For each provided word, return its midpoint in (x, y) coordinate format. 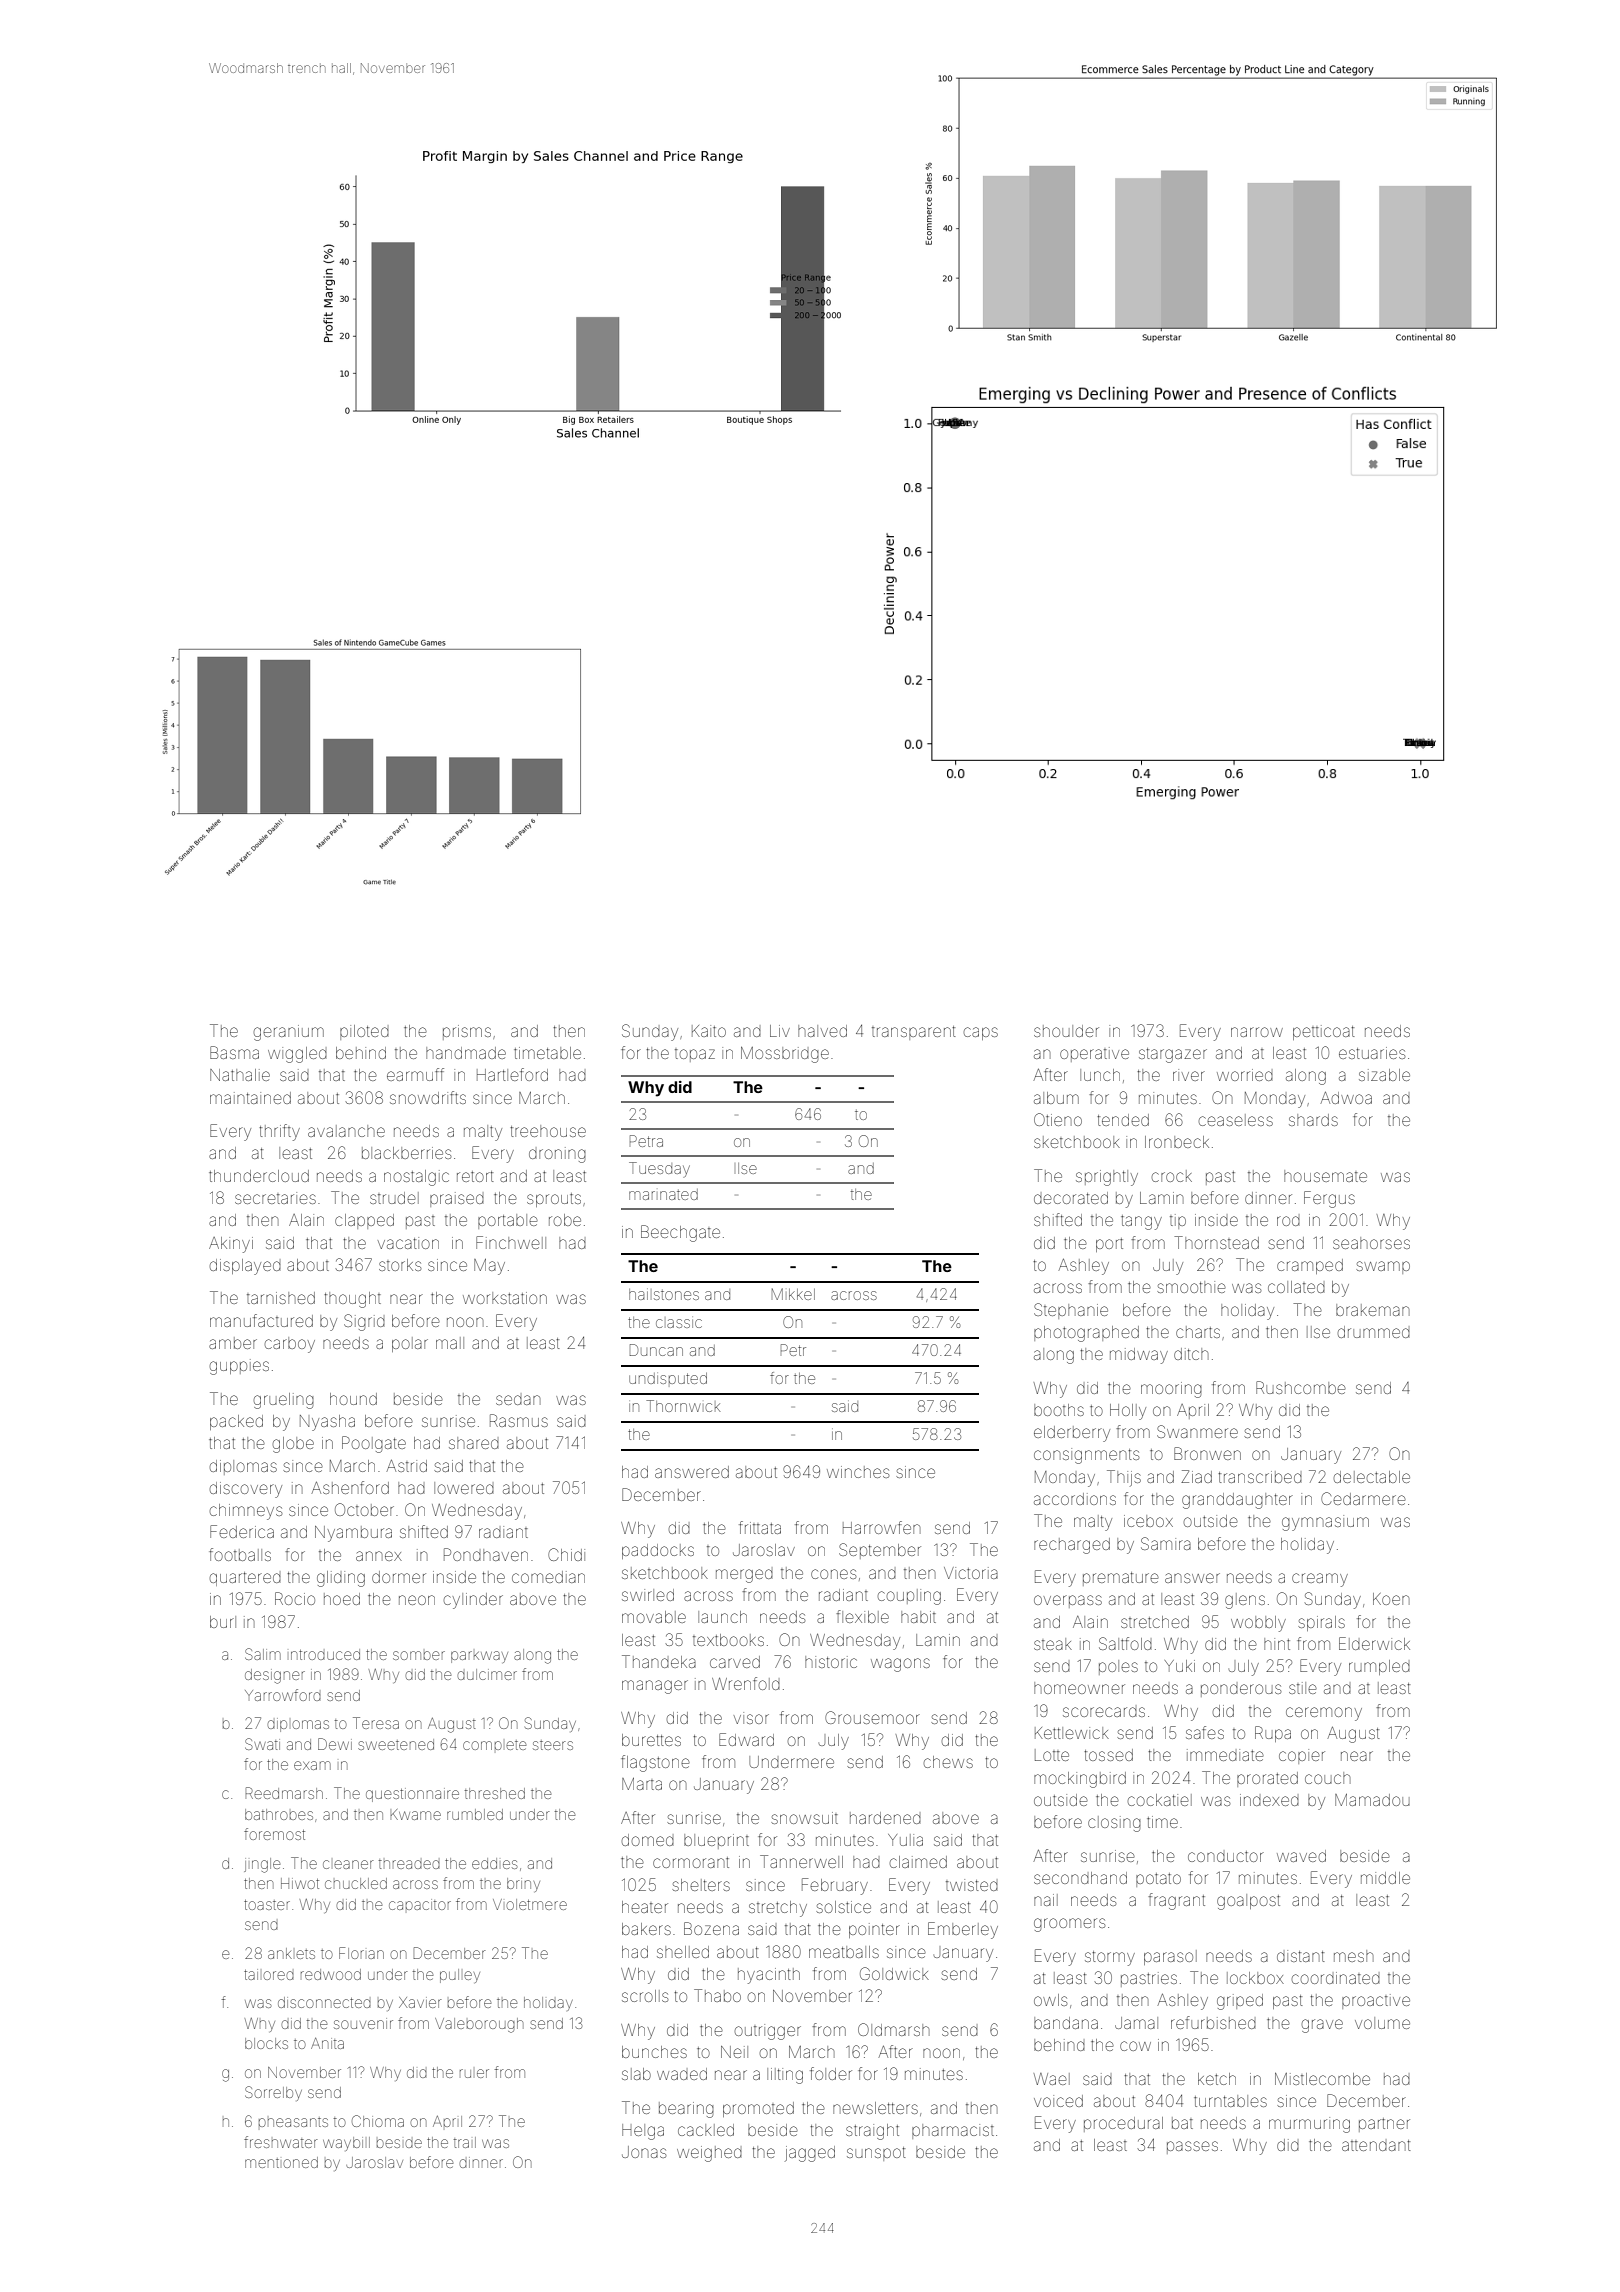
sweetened (396, 1744)
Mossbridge (785, 1055)
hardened (885, 1818)
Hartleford (512, 1074)
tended (1123, 1120)
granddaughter (1237, 1501)
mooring (1171, 1390)
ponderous (1241, 1690)
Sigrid (364, 1322)
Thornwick (683, 1406)
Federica (242, 1531)
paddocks (658, 1551)
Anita (327, 2043)
